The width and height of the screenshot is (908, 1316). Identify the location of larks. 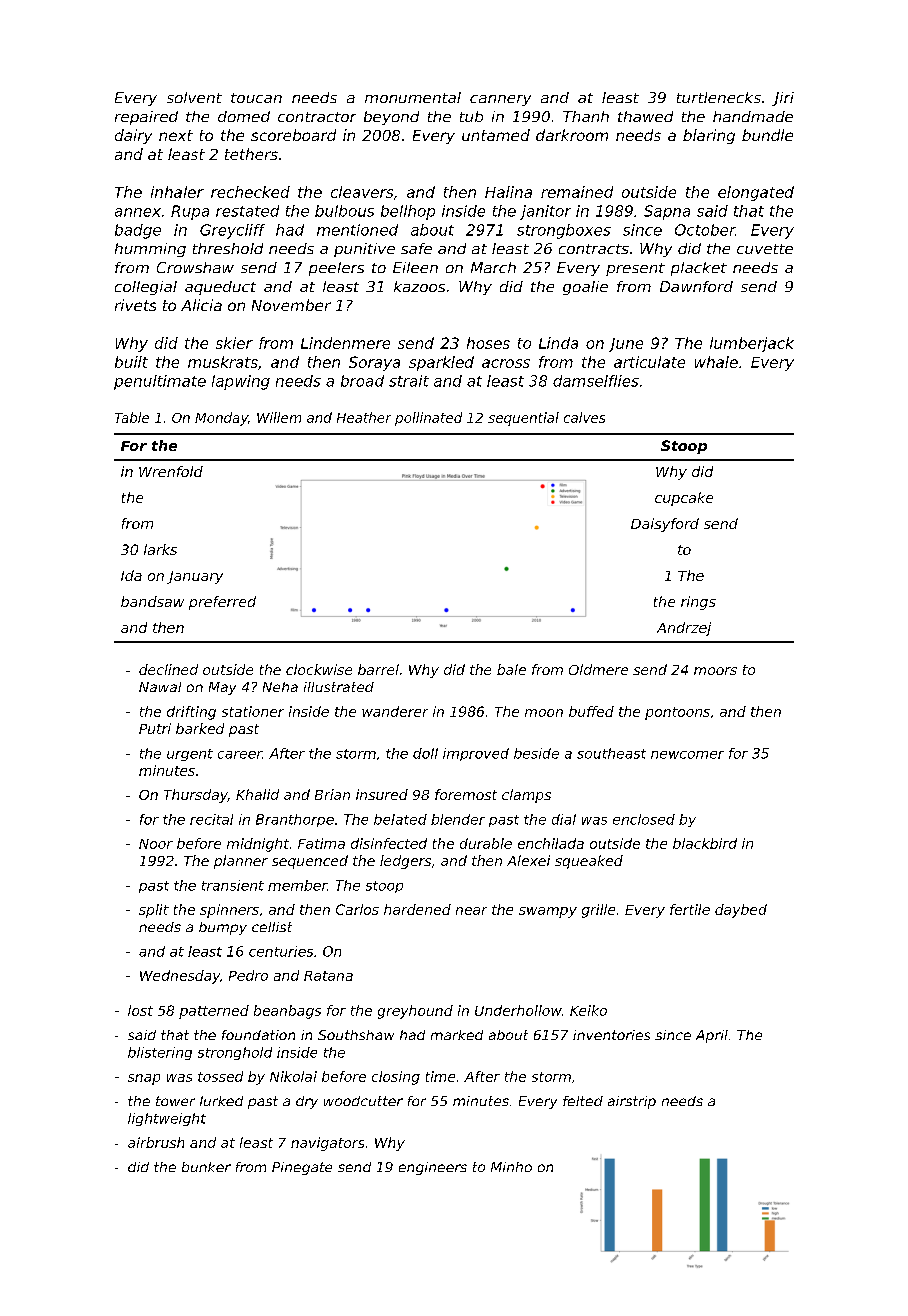
(160, 549).
